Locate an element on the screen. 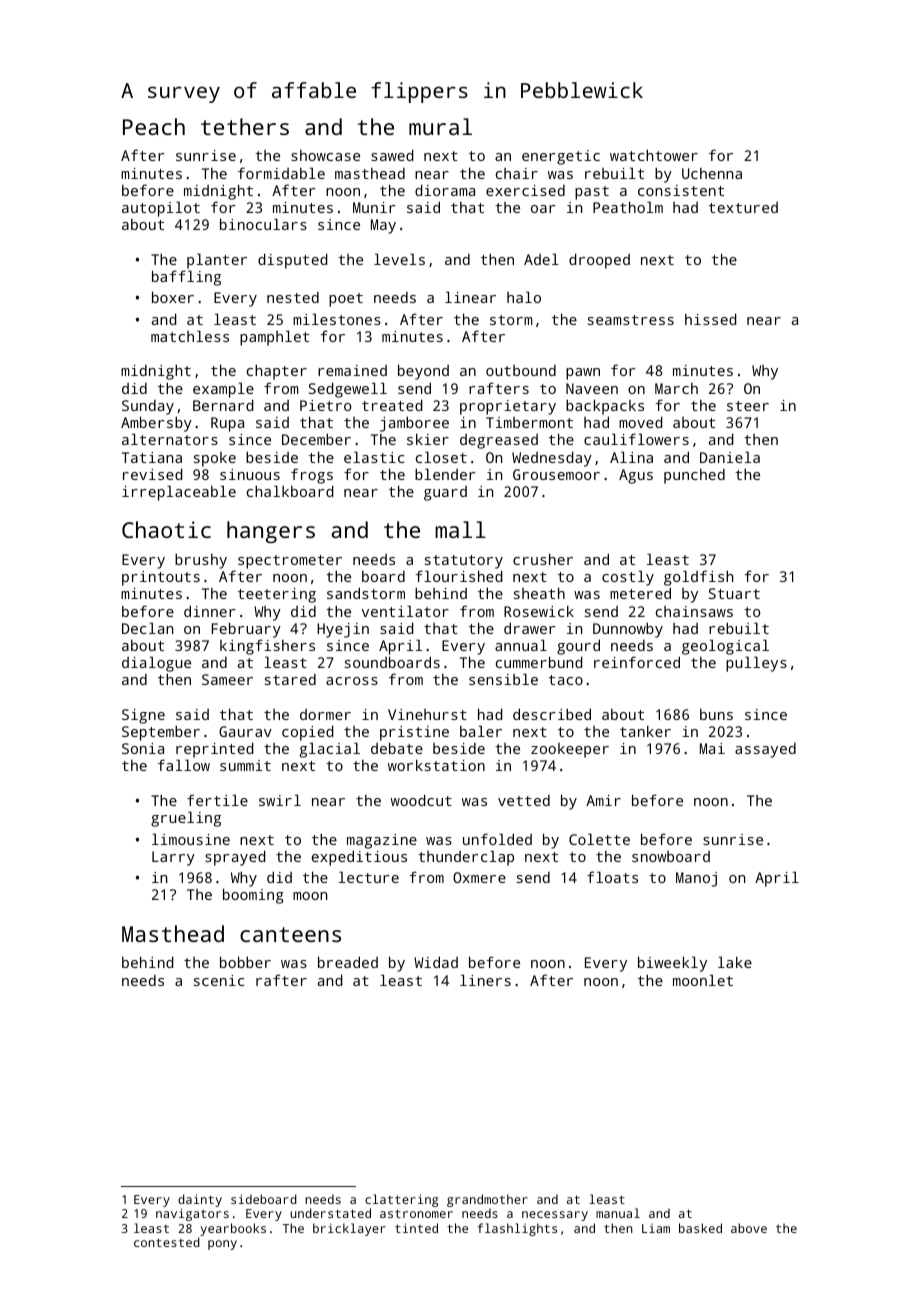 The width and height of the screenshot is (924, 1314). textured is located at coordinates (743, 207).
